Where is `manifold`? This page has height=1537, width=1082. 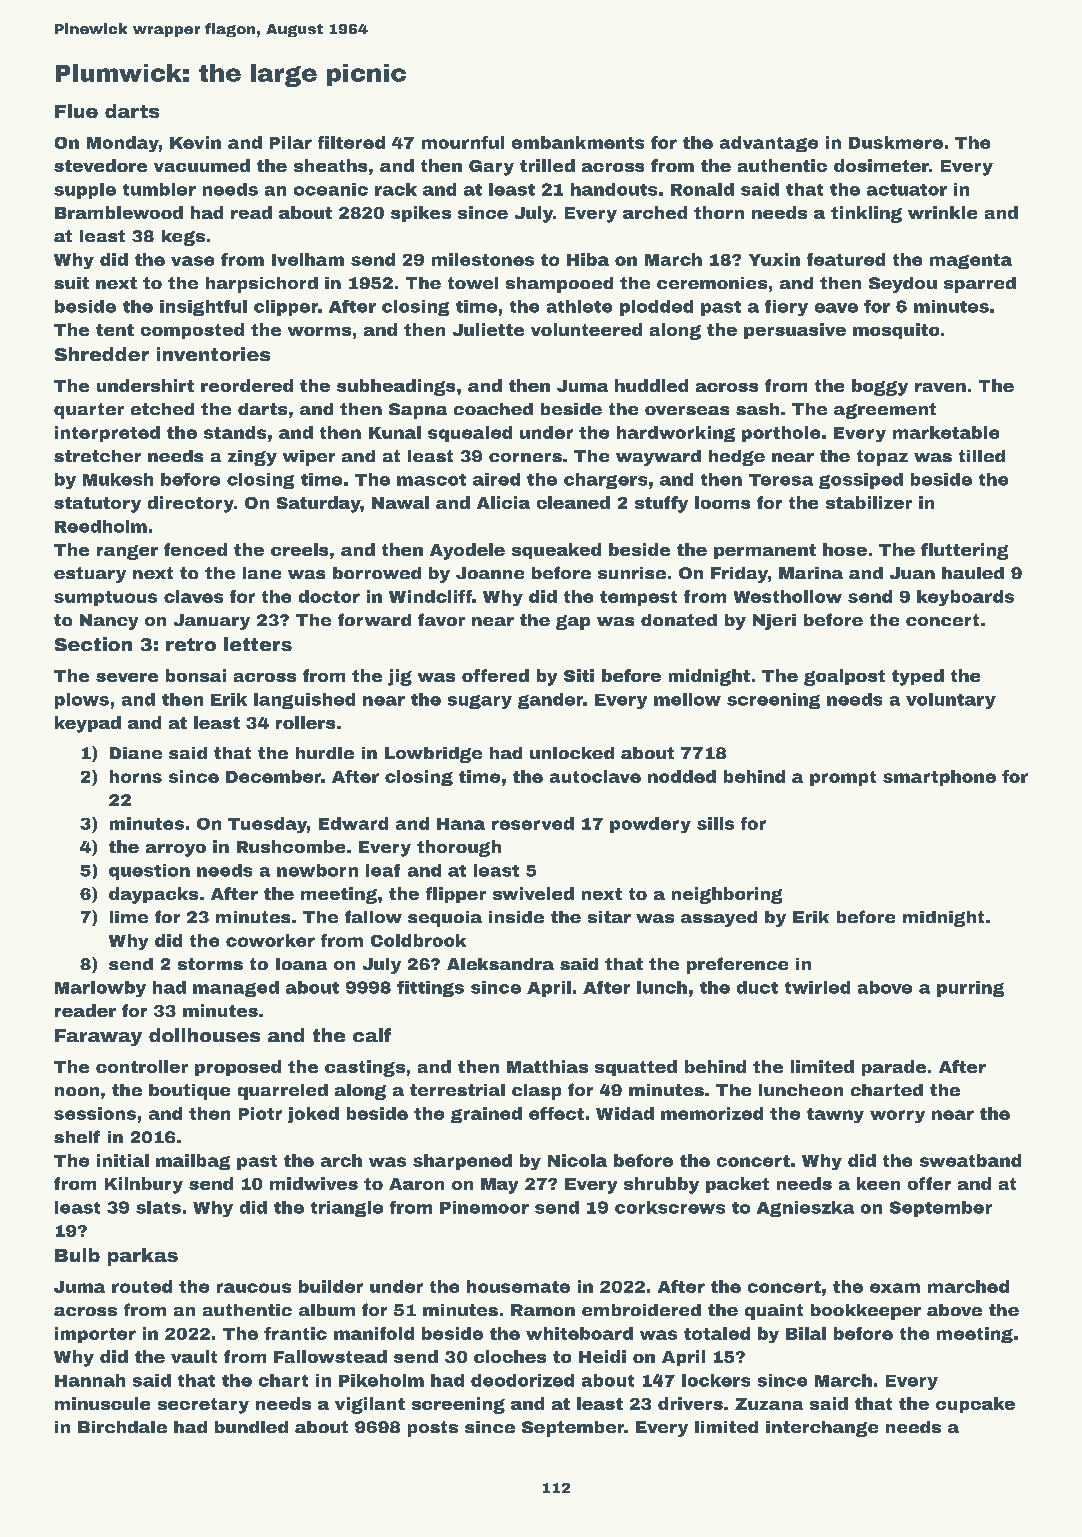 manifold is located at coordinates (374, 1333).
